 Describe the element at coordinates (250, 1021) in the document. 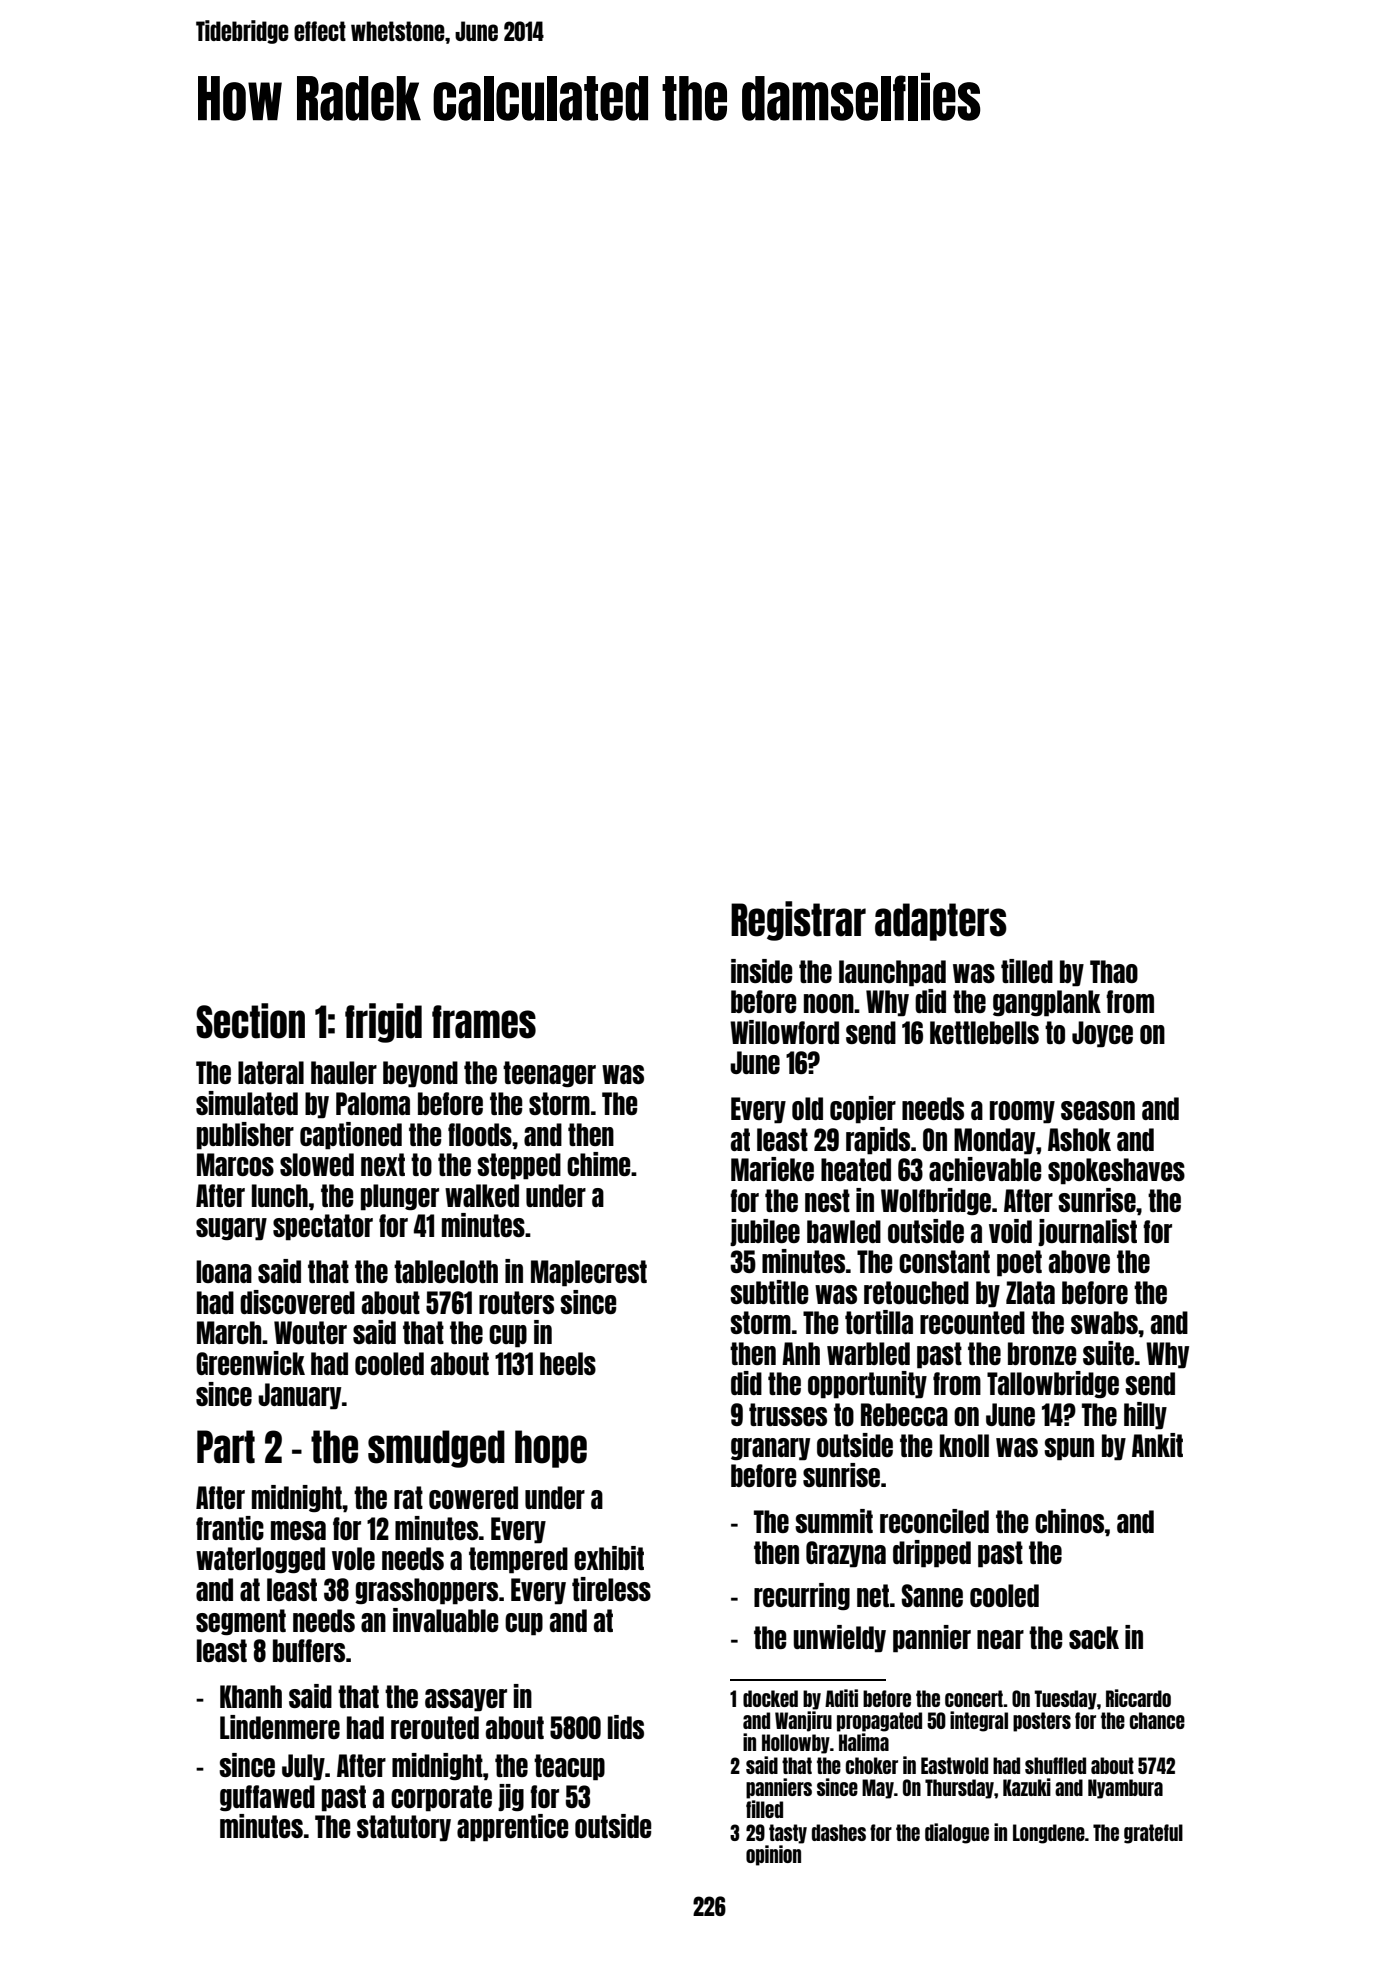

I see `Section` at that location.
